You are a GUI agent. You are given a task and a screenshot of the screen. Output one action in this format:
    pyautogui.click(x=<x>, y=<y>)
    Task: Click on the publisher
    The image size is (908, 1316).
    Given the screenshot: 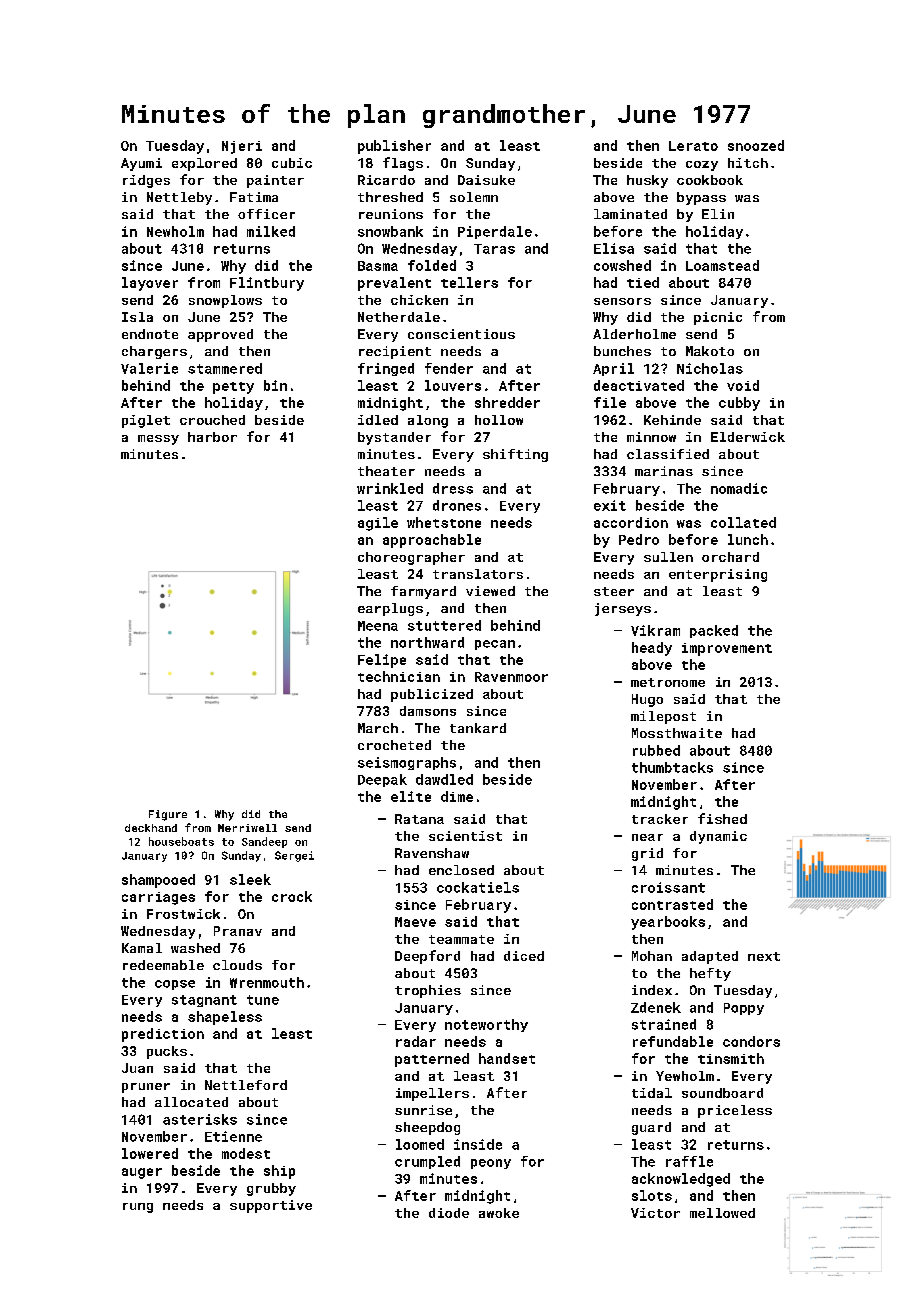 What is the action you would take?
    pyautogui.click(x=394, y=147)
